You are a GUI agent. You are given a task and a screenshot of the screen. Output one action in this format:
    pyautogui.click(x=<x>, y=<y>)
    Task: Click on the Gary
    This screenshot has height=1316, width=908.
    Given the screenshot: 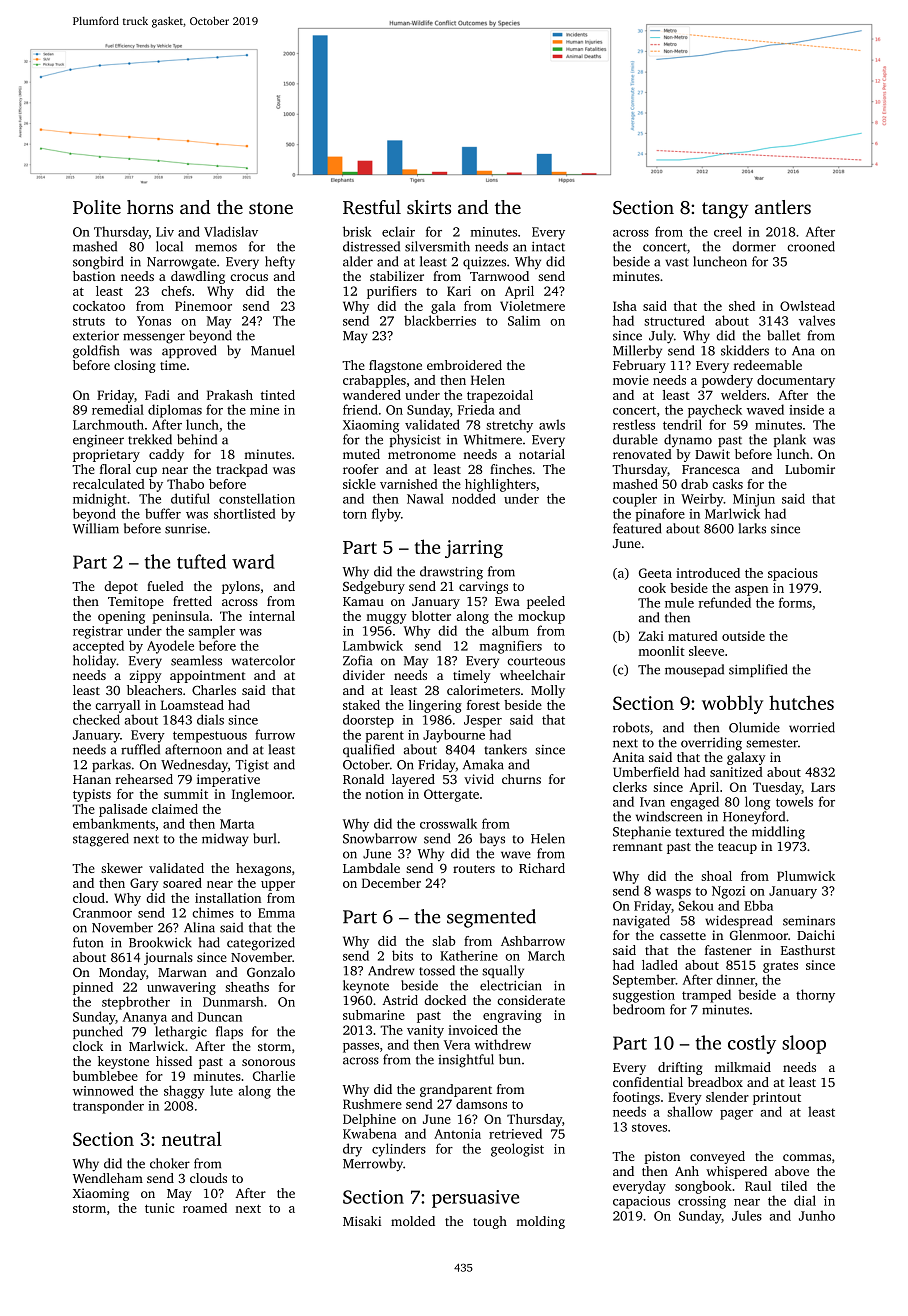 What is the action you would take?
    pyautogui.click(x=144, y=884)
